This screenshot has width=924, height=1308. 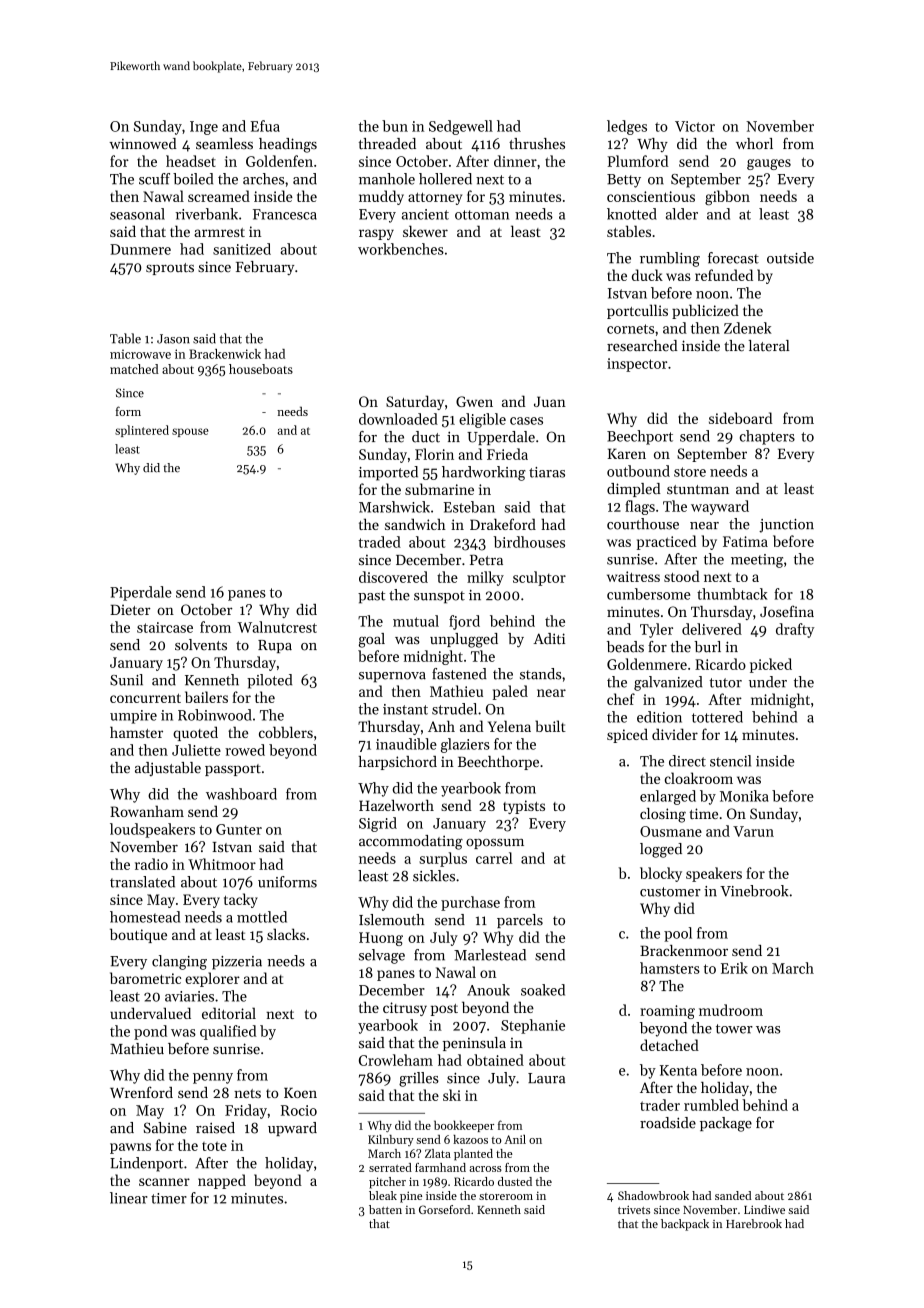 I want to click on Robinwood, so click(x=215, y=715).
